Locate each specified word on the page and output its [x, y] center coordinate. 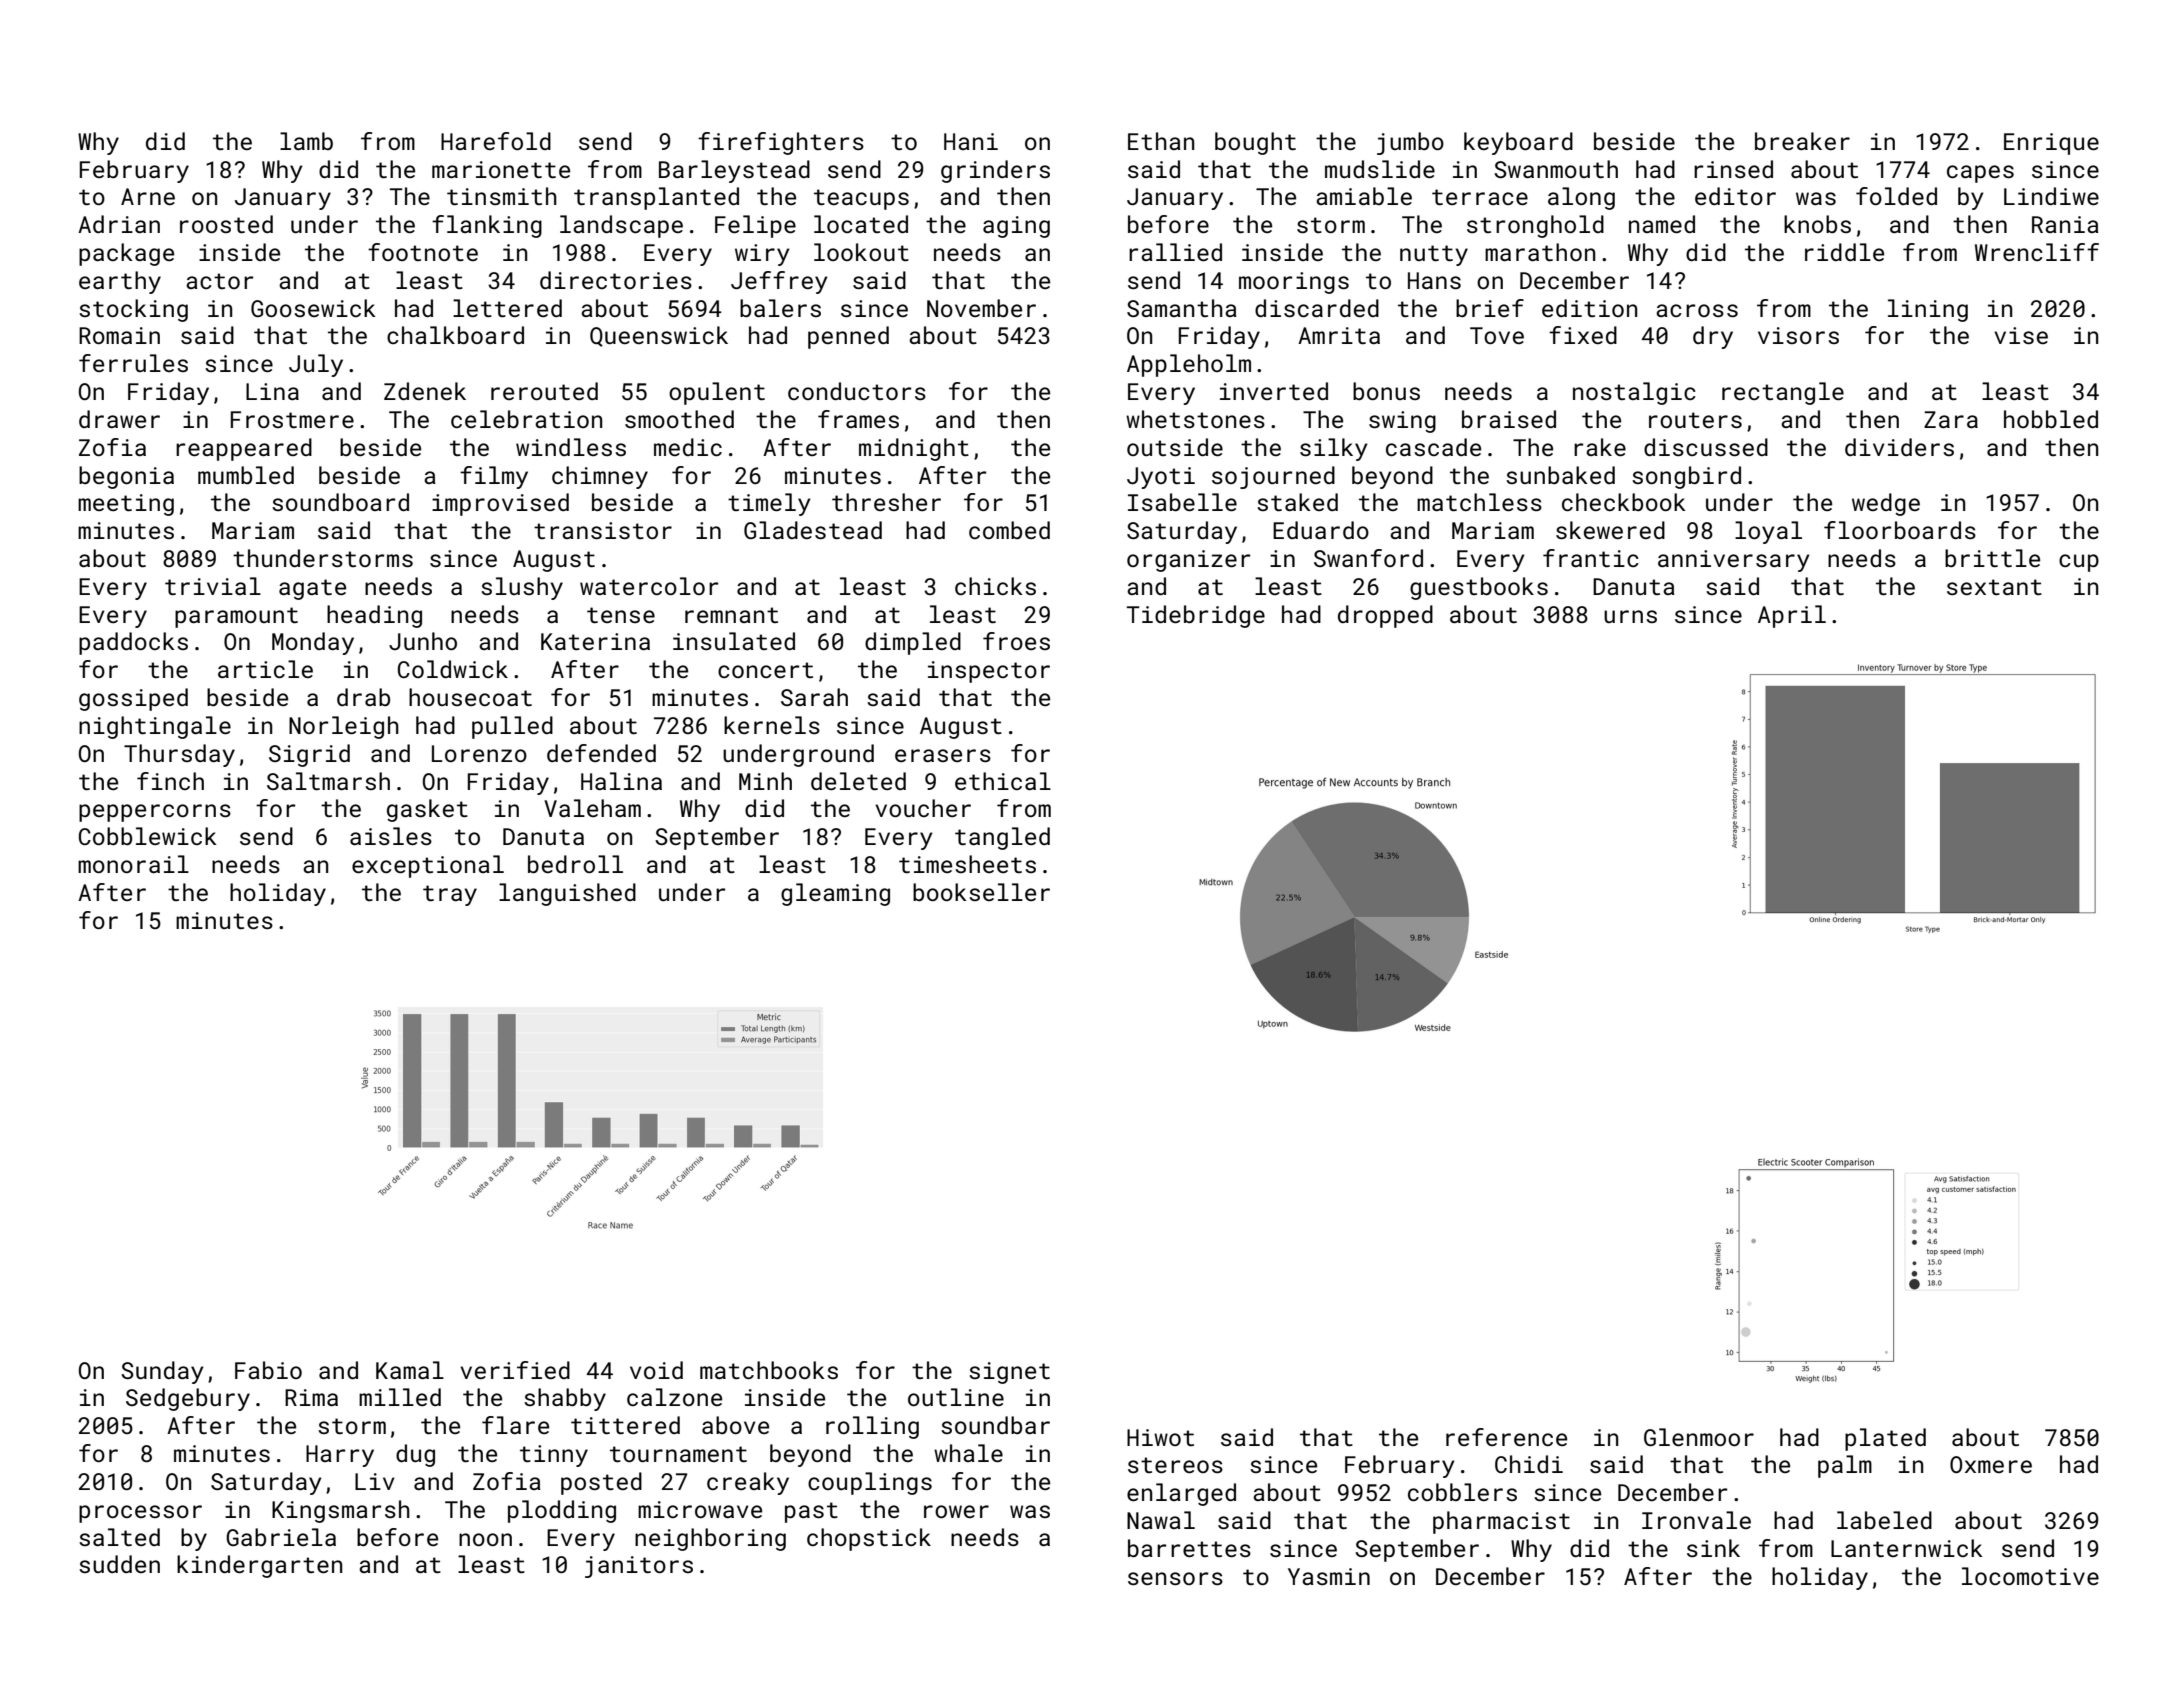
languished [567, 894]
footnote [423, 252]
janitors [639, 1567]
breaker [1802, 141]
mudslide [1380, 169]
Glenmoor [1699, 1437]
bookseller [981, 892]
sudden [119, 1564]
